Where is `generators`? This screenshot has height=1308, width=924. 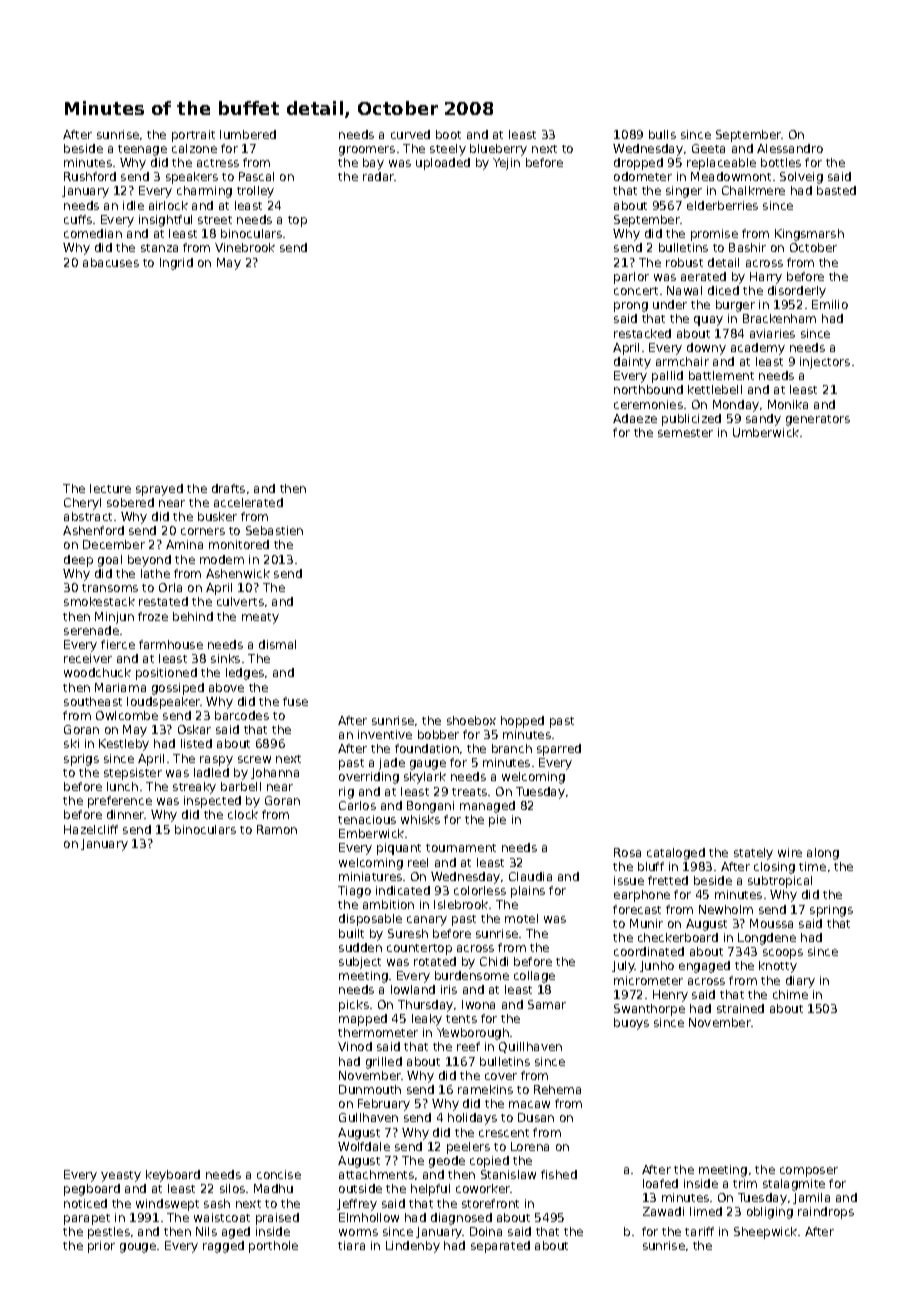
generators is located at coordinates (818, 420).
